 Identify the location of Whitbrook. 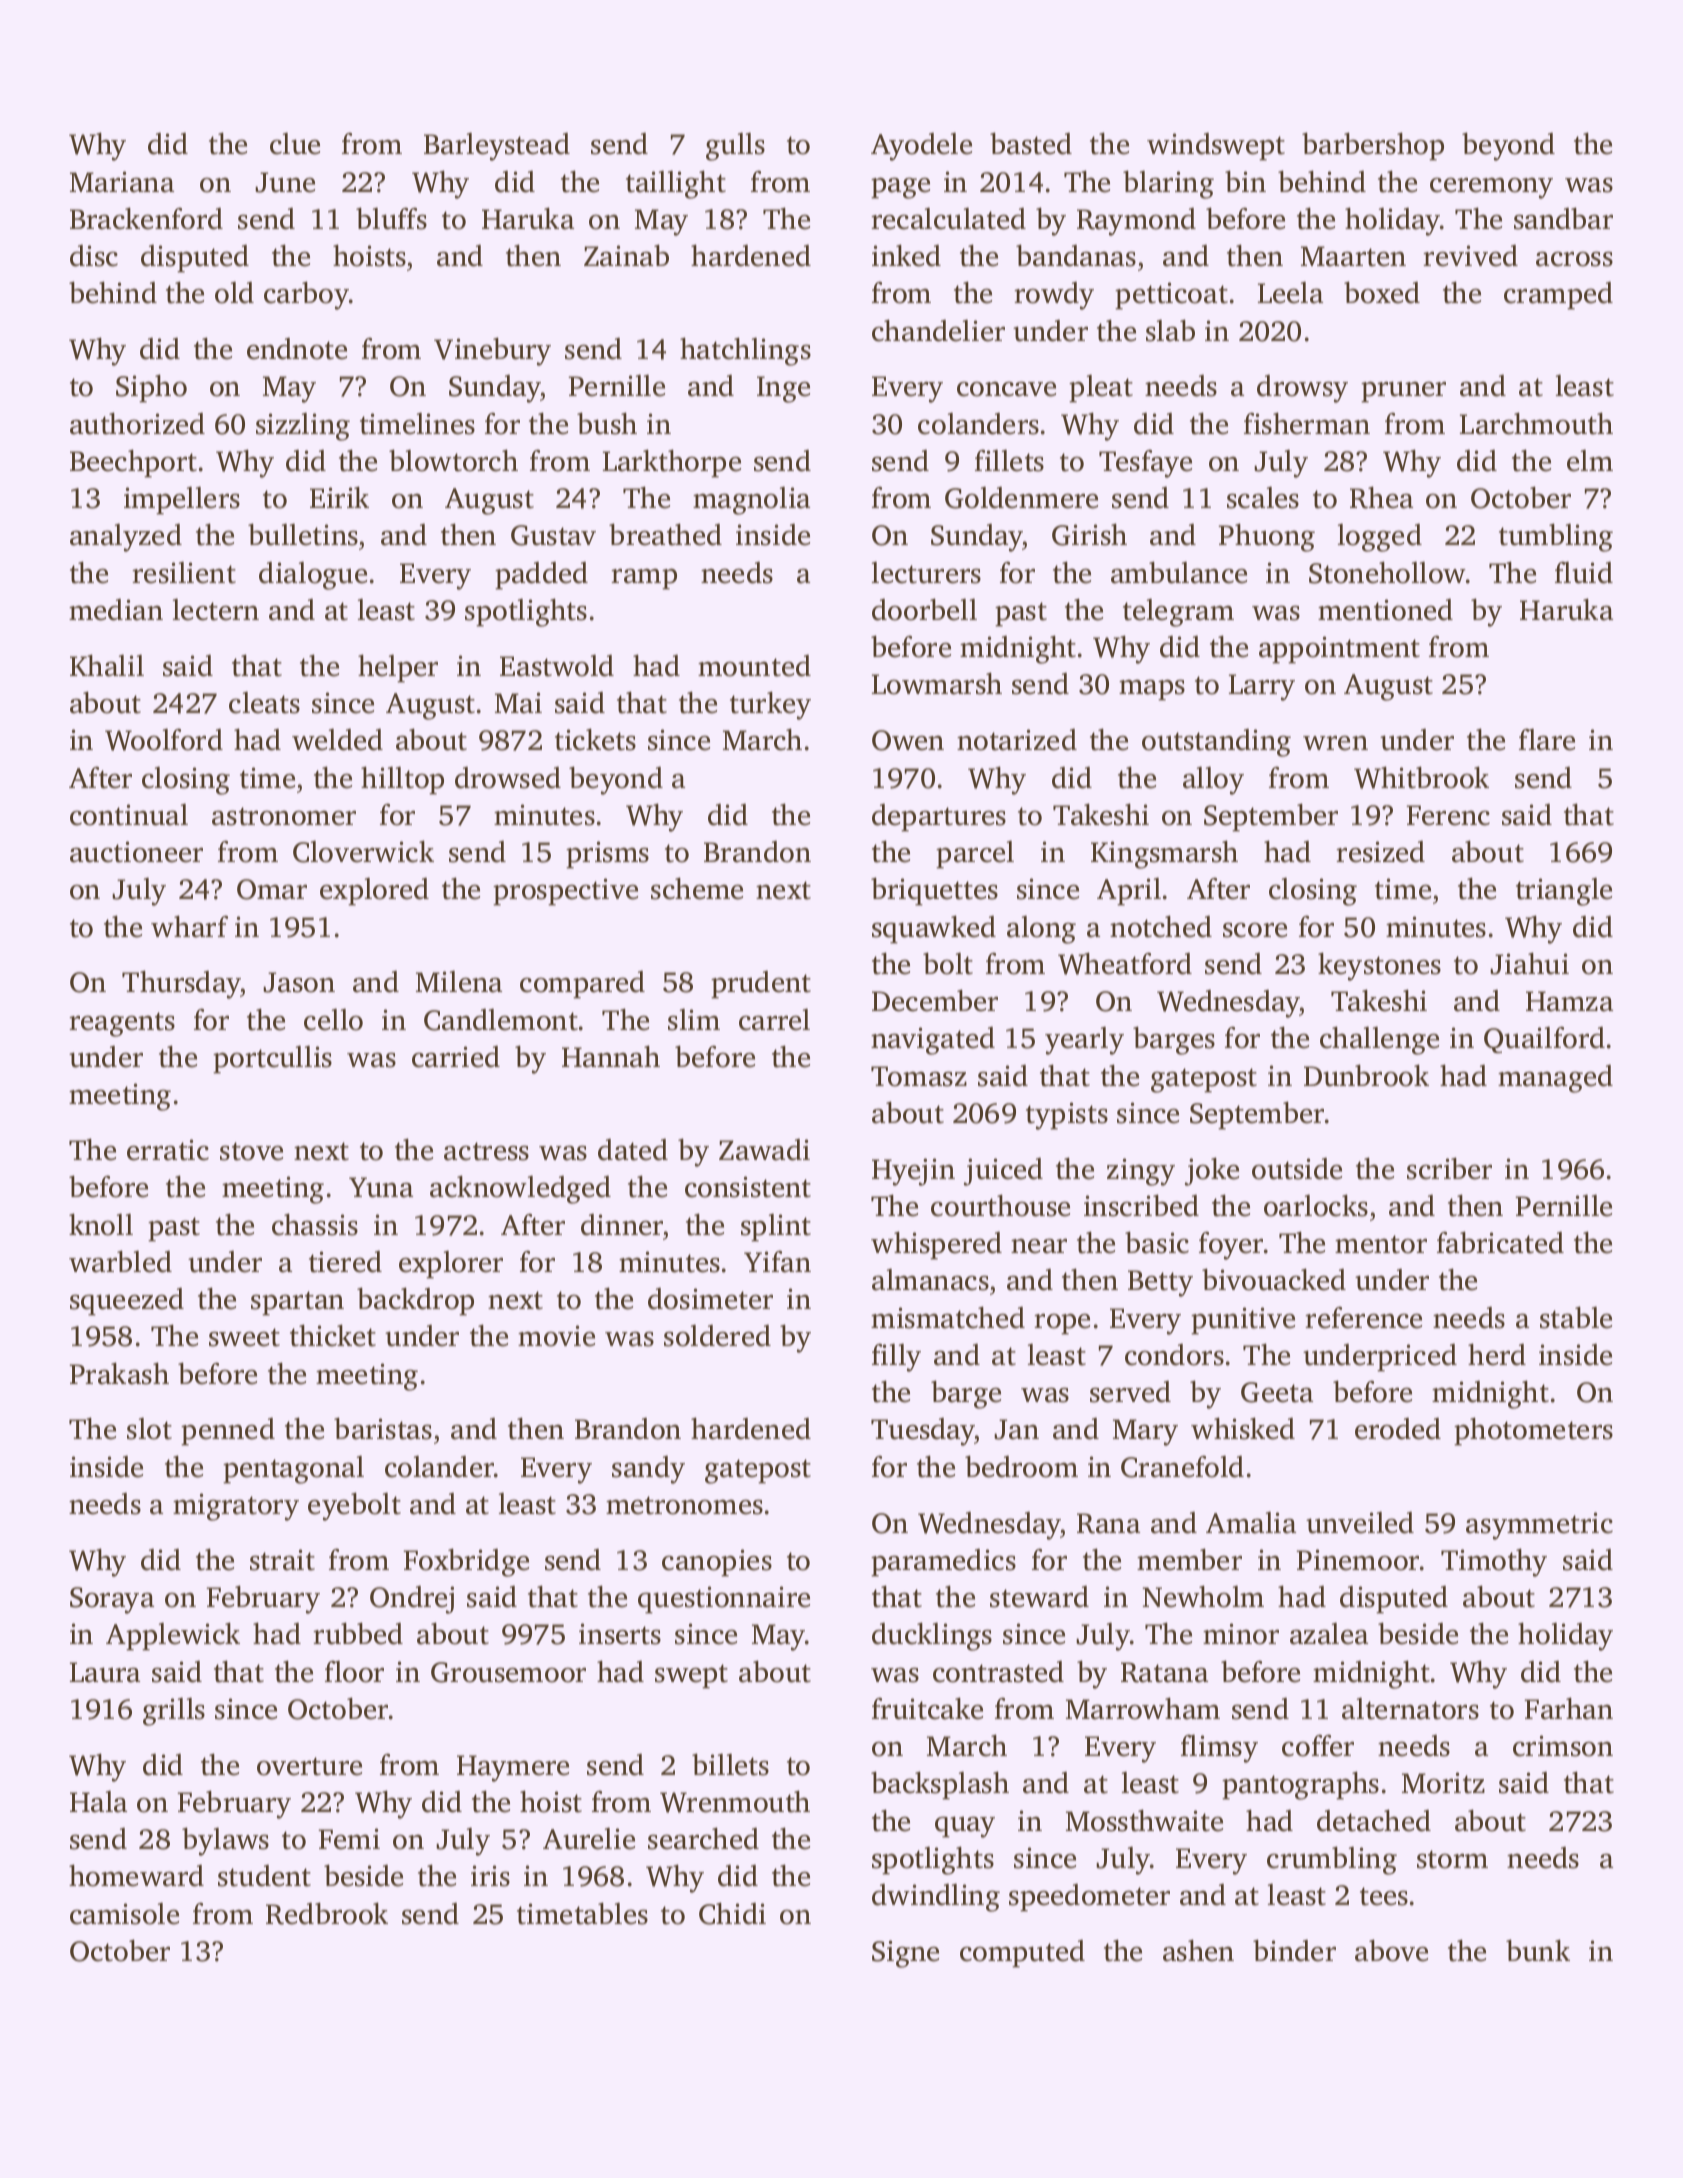
(1421, 777).
